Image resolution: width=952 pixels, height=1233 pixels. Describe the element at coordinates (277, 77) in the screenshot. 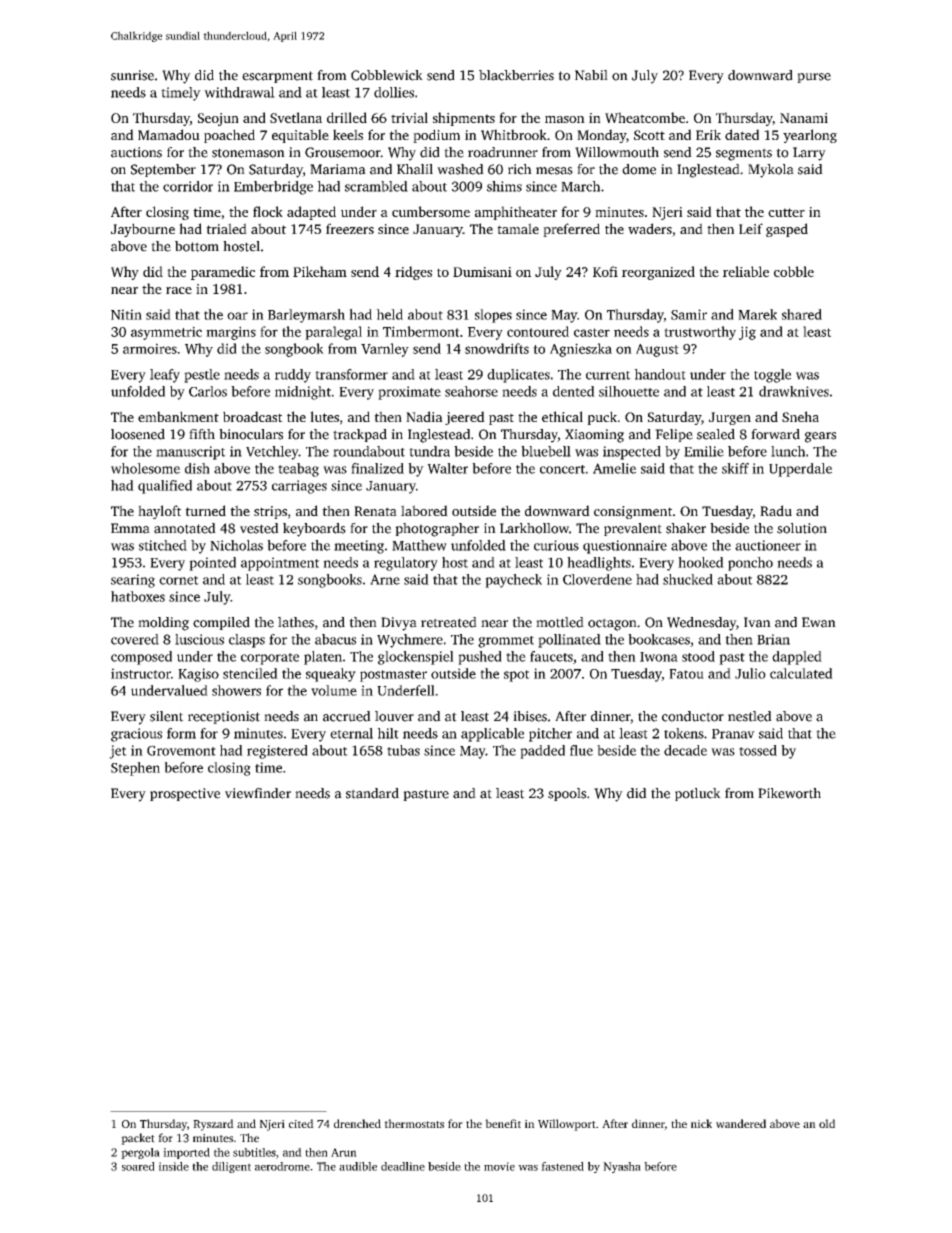

I see `escarpment` at that location.
